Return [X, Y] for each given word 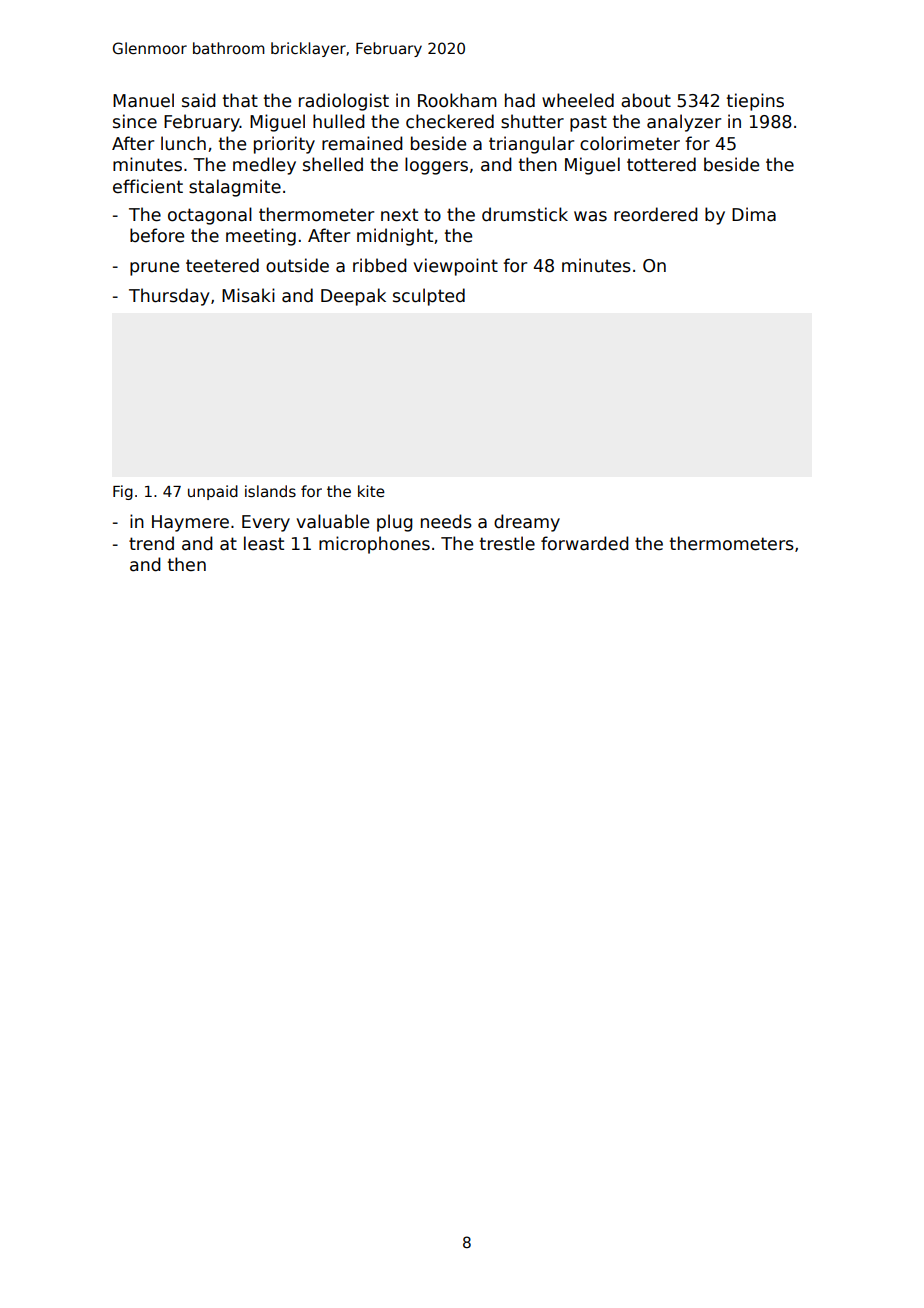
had [520, 100]
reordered [656, 214]
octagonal [210, 216]
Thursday [169, 297]
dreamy [527, 523]
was [590, 216]
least [264, 543]
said [199, 100]
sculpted [429, 297]
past [588, 123]
